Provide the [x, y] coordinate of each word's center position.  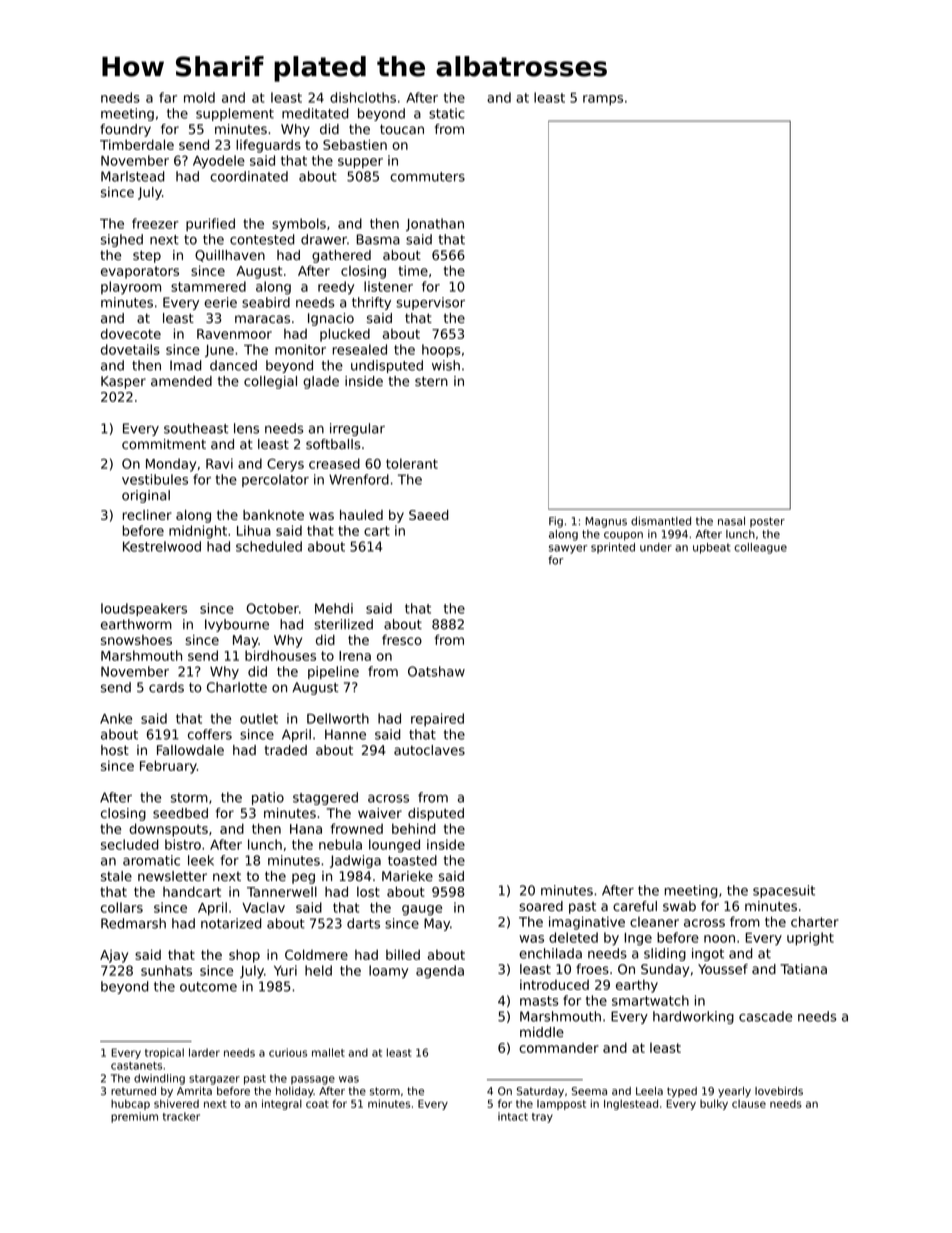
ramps [603, 100]
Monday [171, 465]
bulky [714, 1104]
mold [199, 97]
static [447, 113]
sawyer [568, 549]
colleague [760, 548]
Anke [116, 718]
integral [282, 1104]
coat [317, 1104]
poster [767, 522]
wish [446, 365]
